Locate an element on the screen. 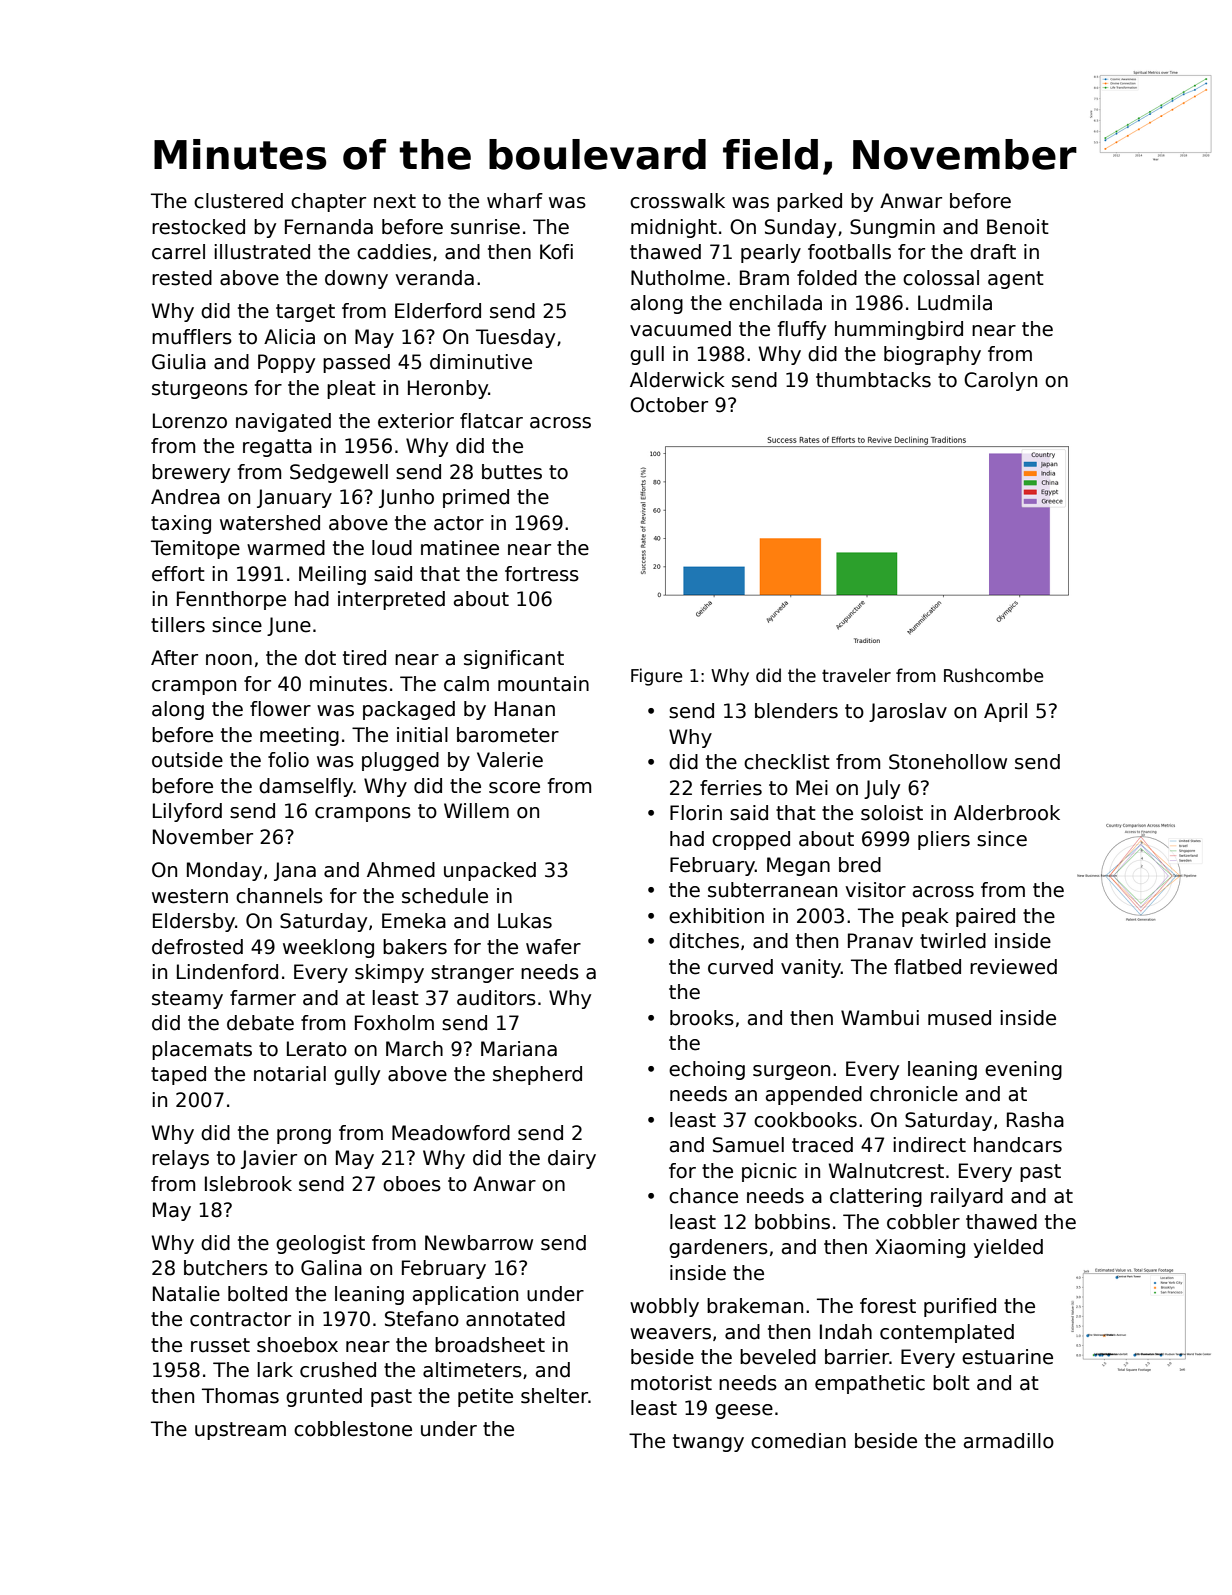 The image size is (1232, 1595). next is located at coordinates (395, 201).
